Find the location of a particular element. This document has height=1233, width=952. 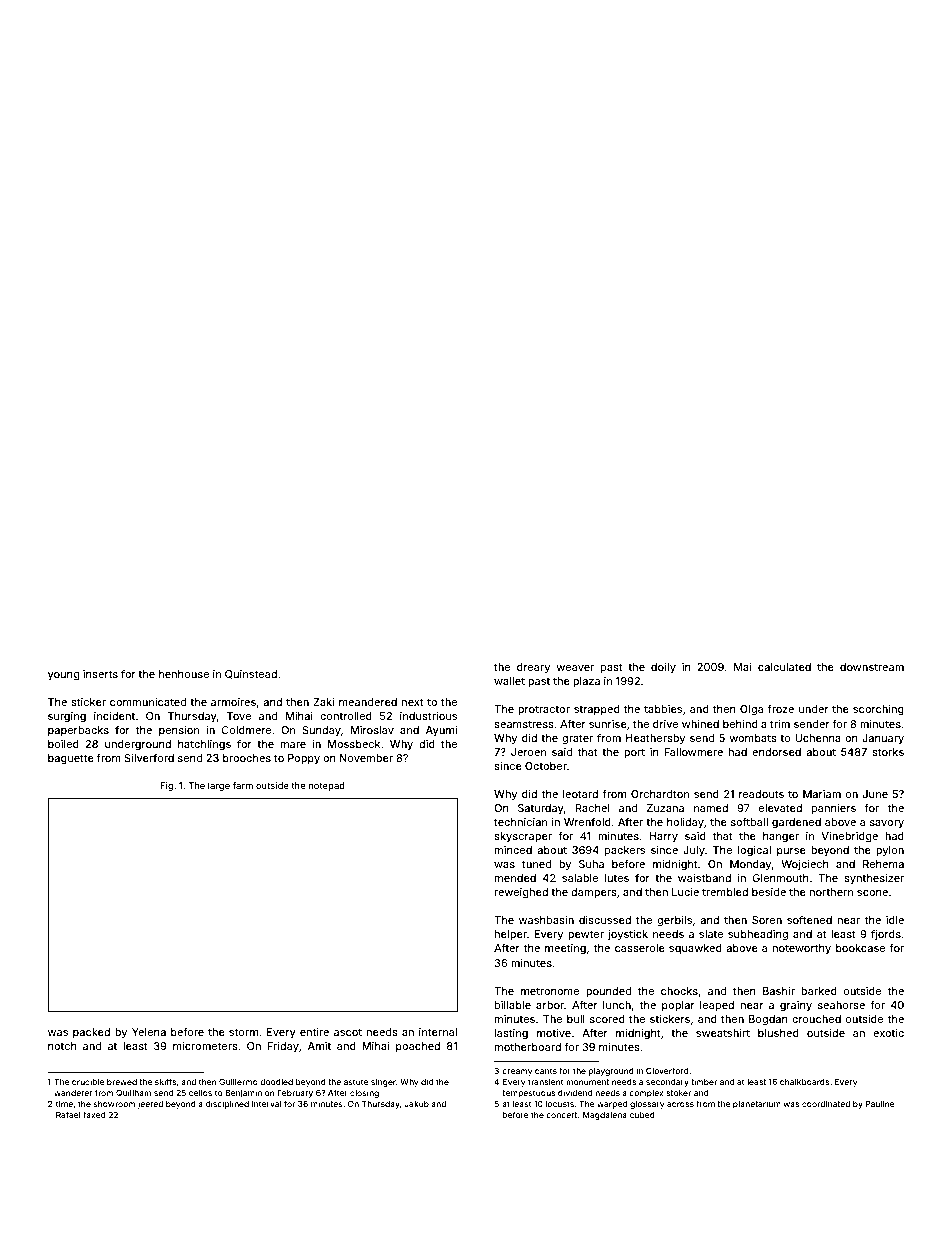

Quinstead is located at coordinates (251, 674).
